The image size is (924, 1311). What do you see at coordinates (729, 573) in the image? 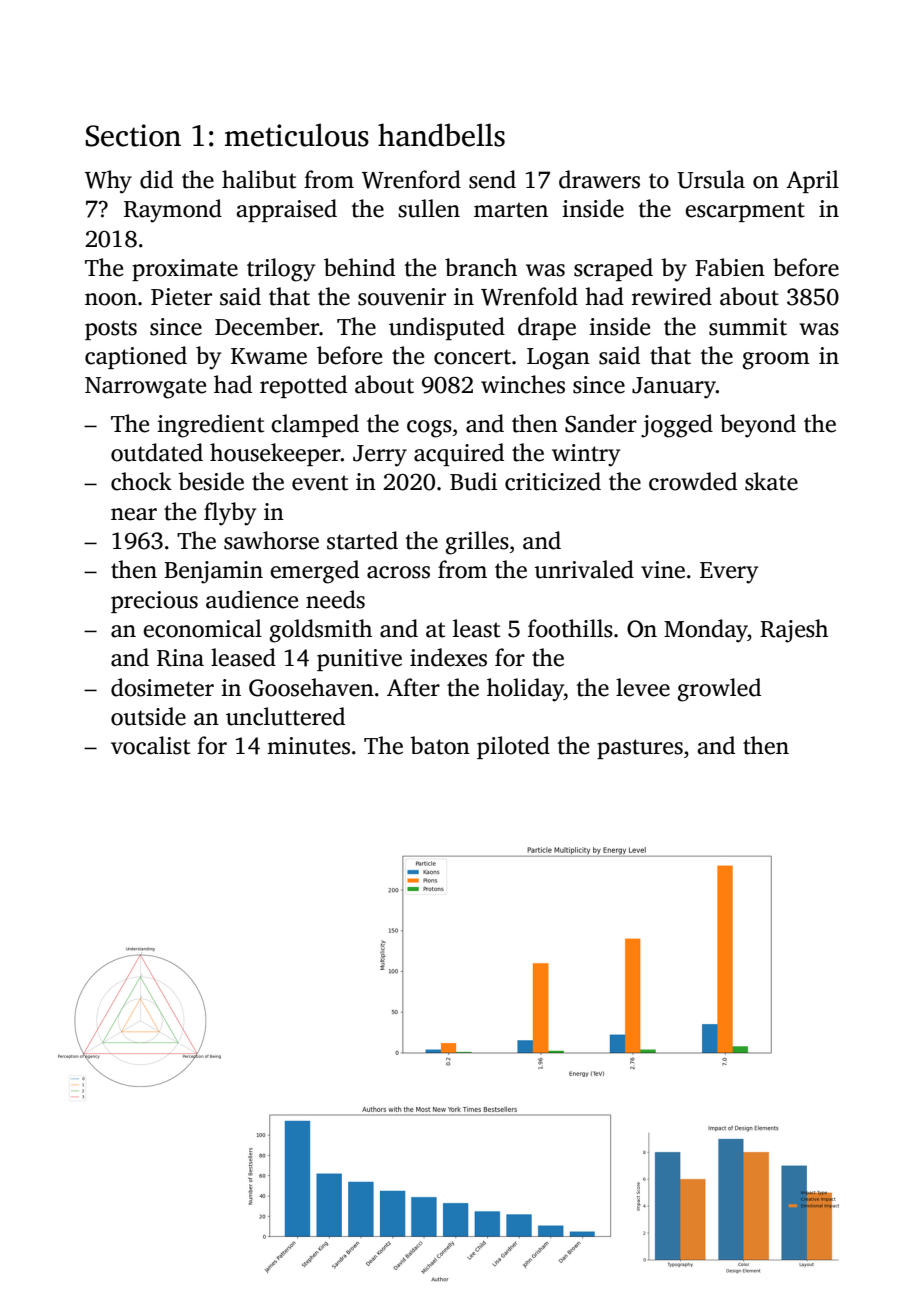
I see `Every` at bounding box center [729, 573].
